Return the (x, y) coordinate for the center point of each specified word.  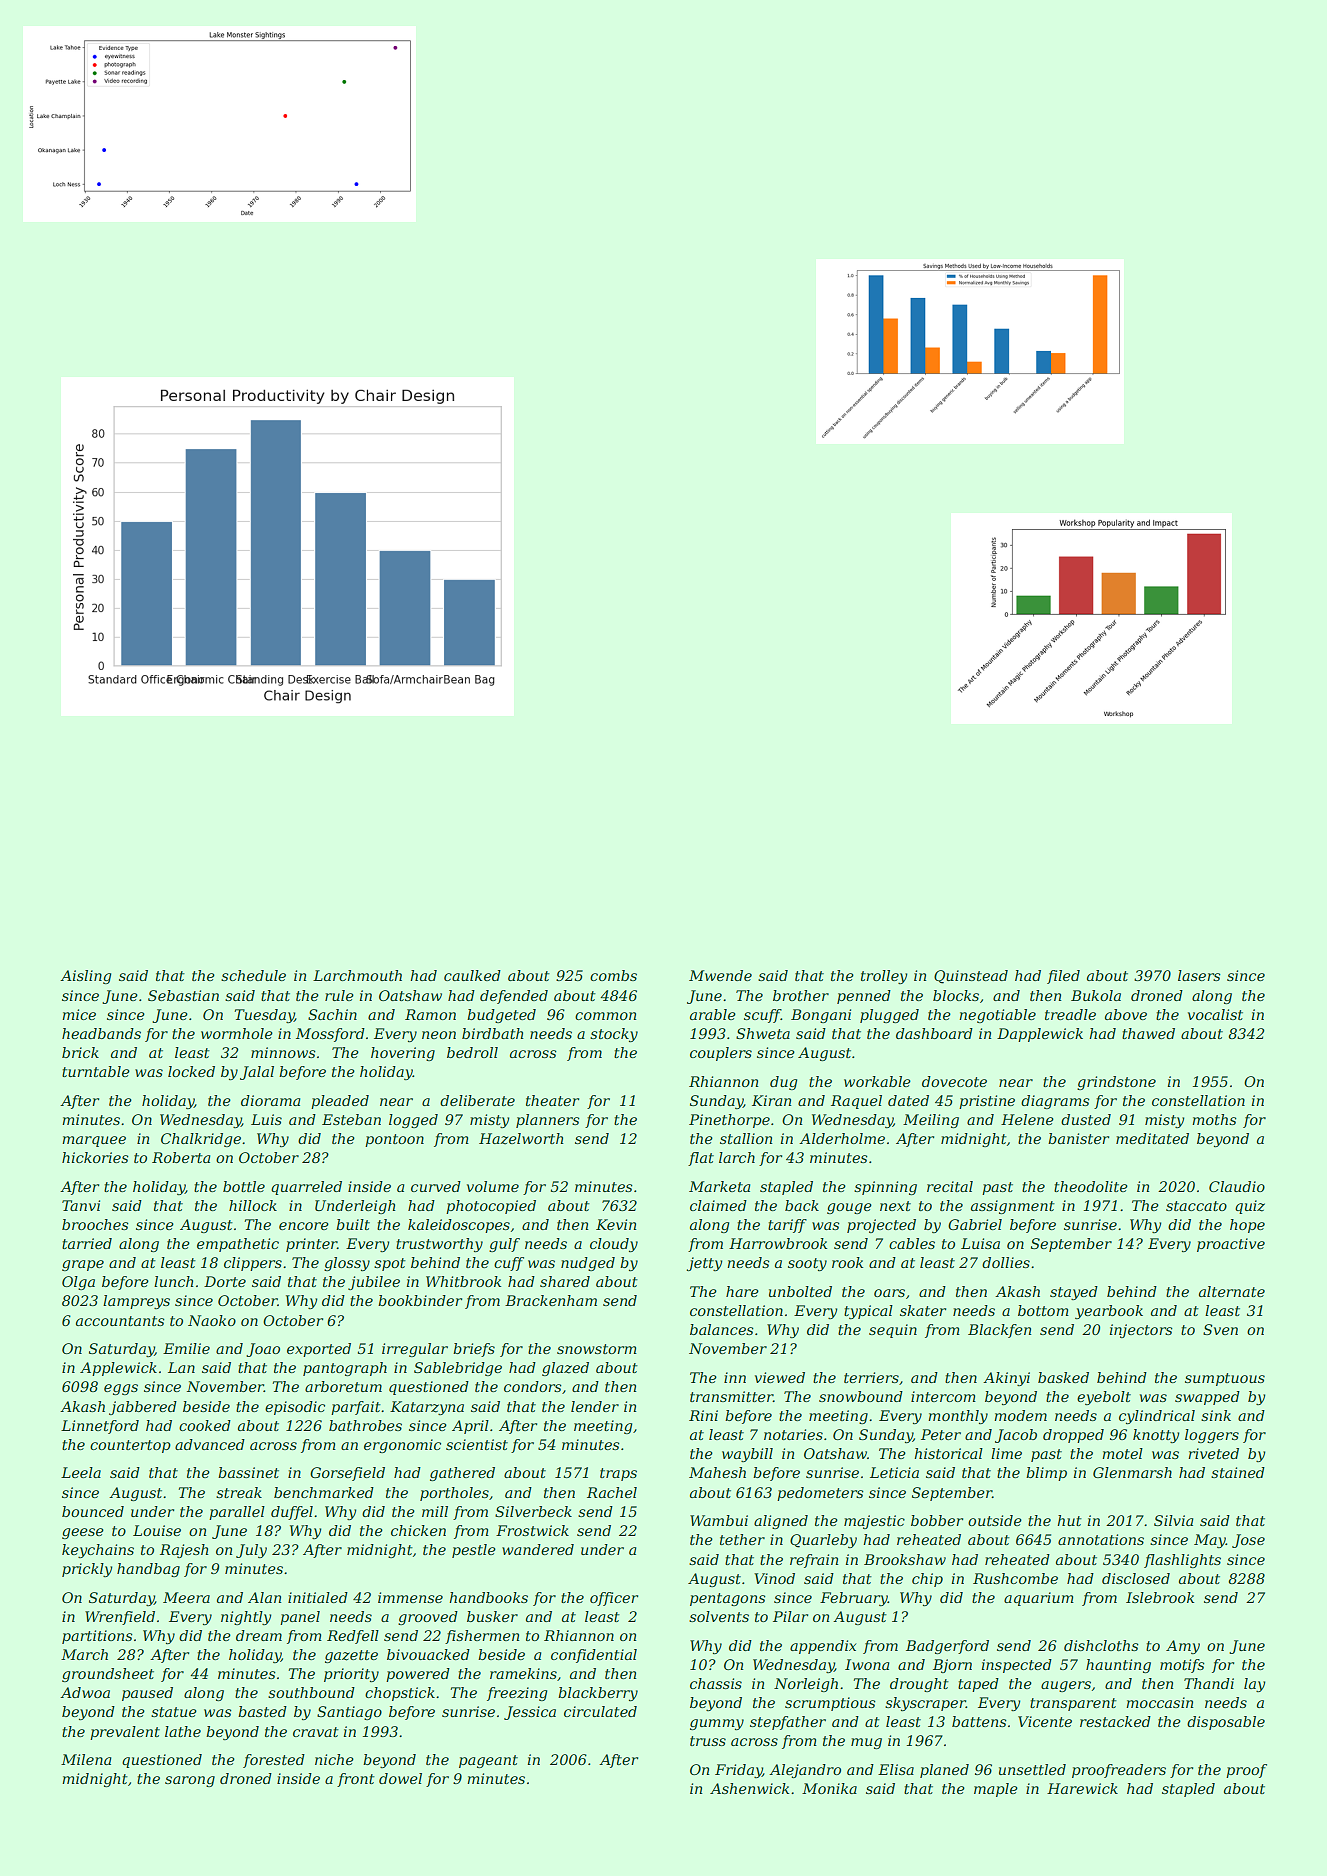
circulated (600, 1711)
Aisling (85, 977)
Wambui (719, 1520)
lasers (1199, 975)
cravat (316, 1732)
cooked (205, 1425)
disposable (1226, 1723)
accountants (120, 1321)
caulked (472, 975)
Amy (1183, 1647)
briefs (474, 1350)
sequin (893, 1331)
